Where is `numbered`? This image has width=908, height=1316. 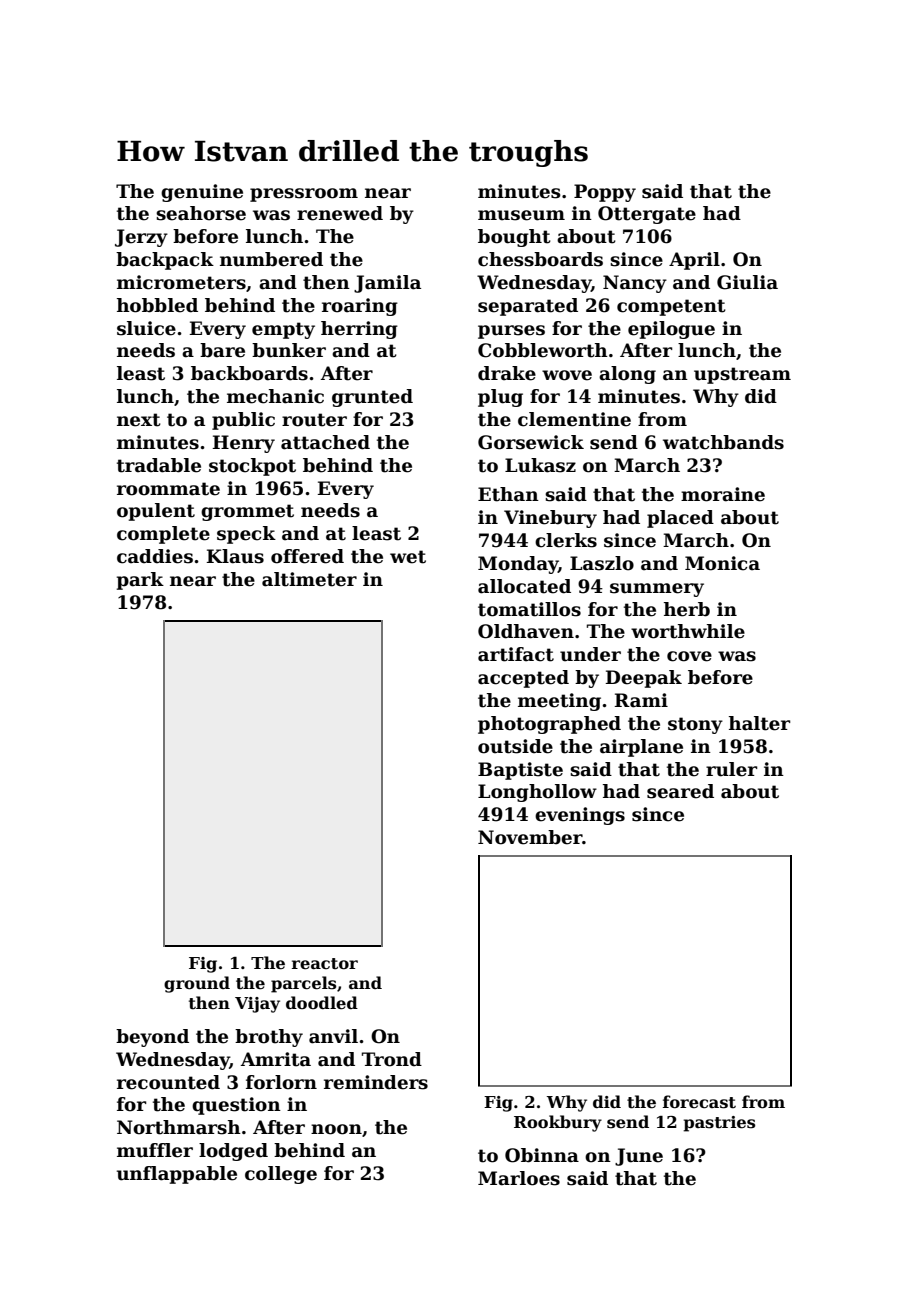 numbered is located at coordinates (271, 259).
